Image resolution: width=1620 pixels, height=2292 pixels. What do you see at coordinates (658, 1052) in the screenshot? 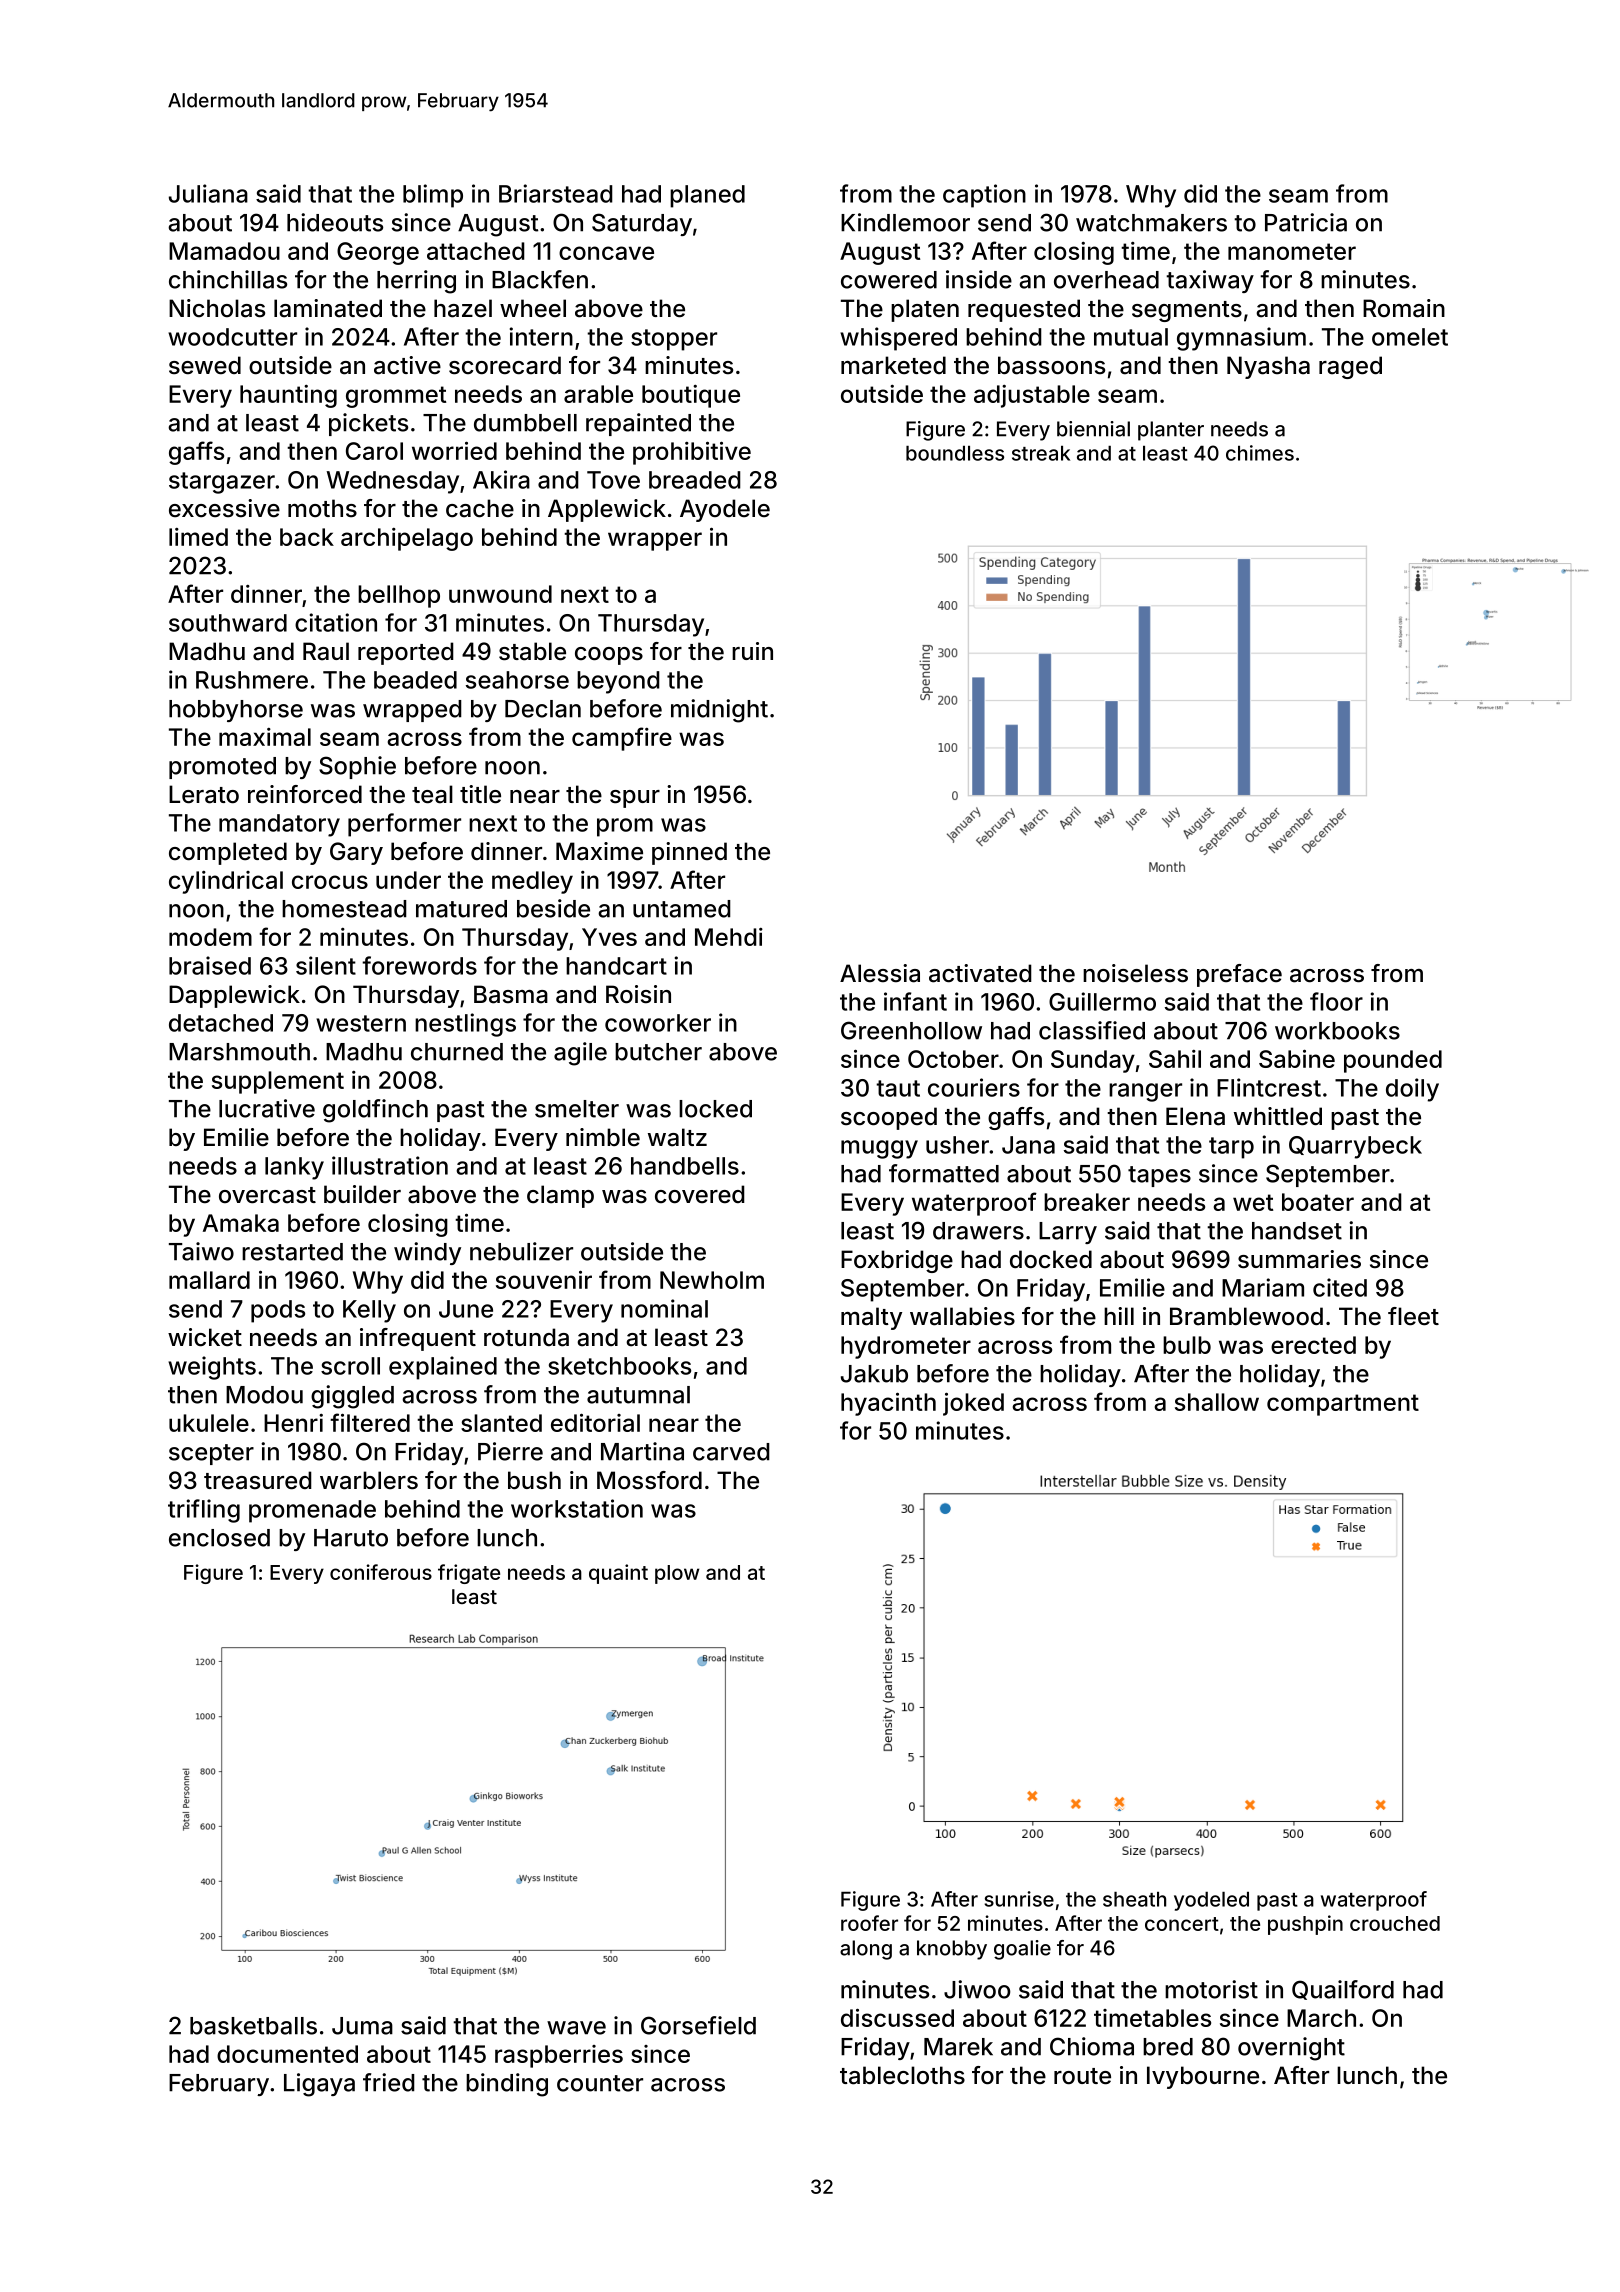
I see `butcher` at bounding box center [658, 1052].
